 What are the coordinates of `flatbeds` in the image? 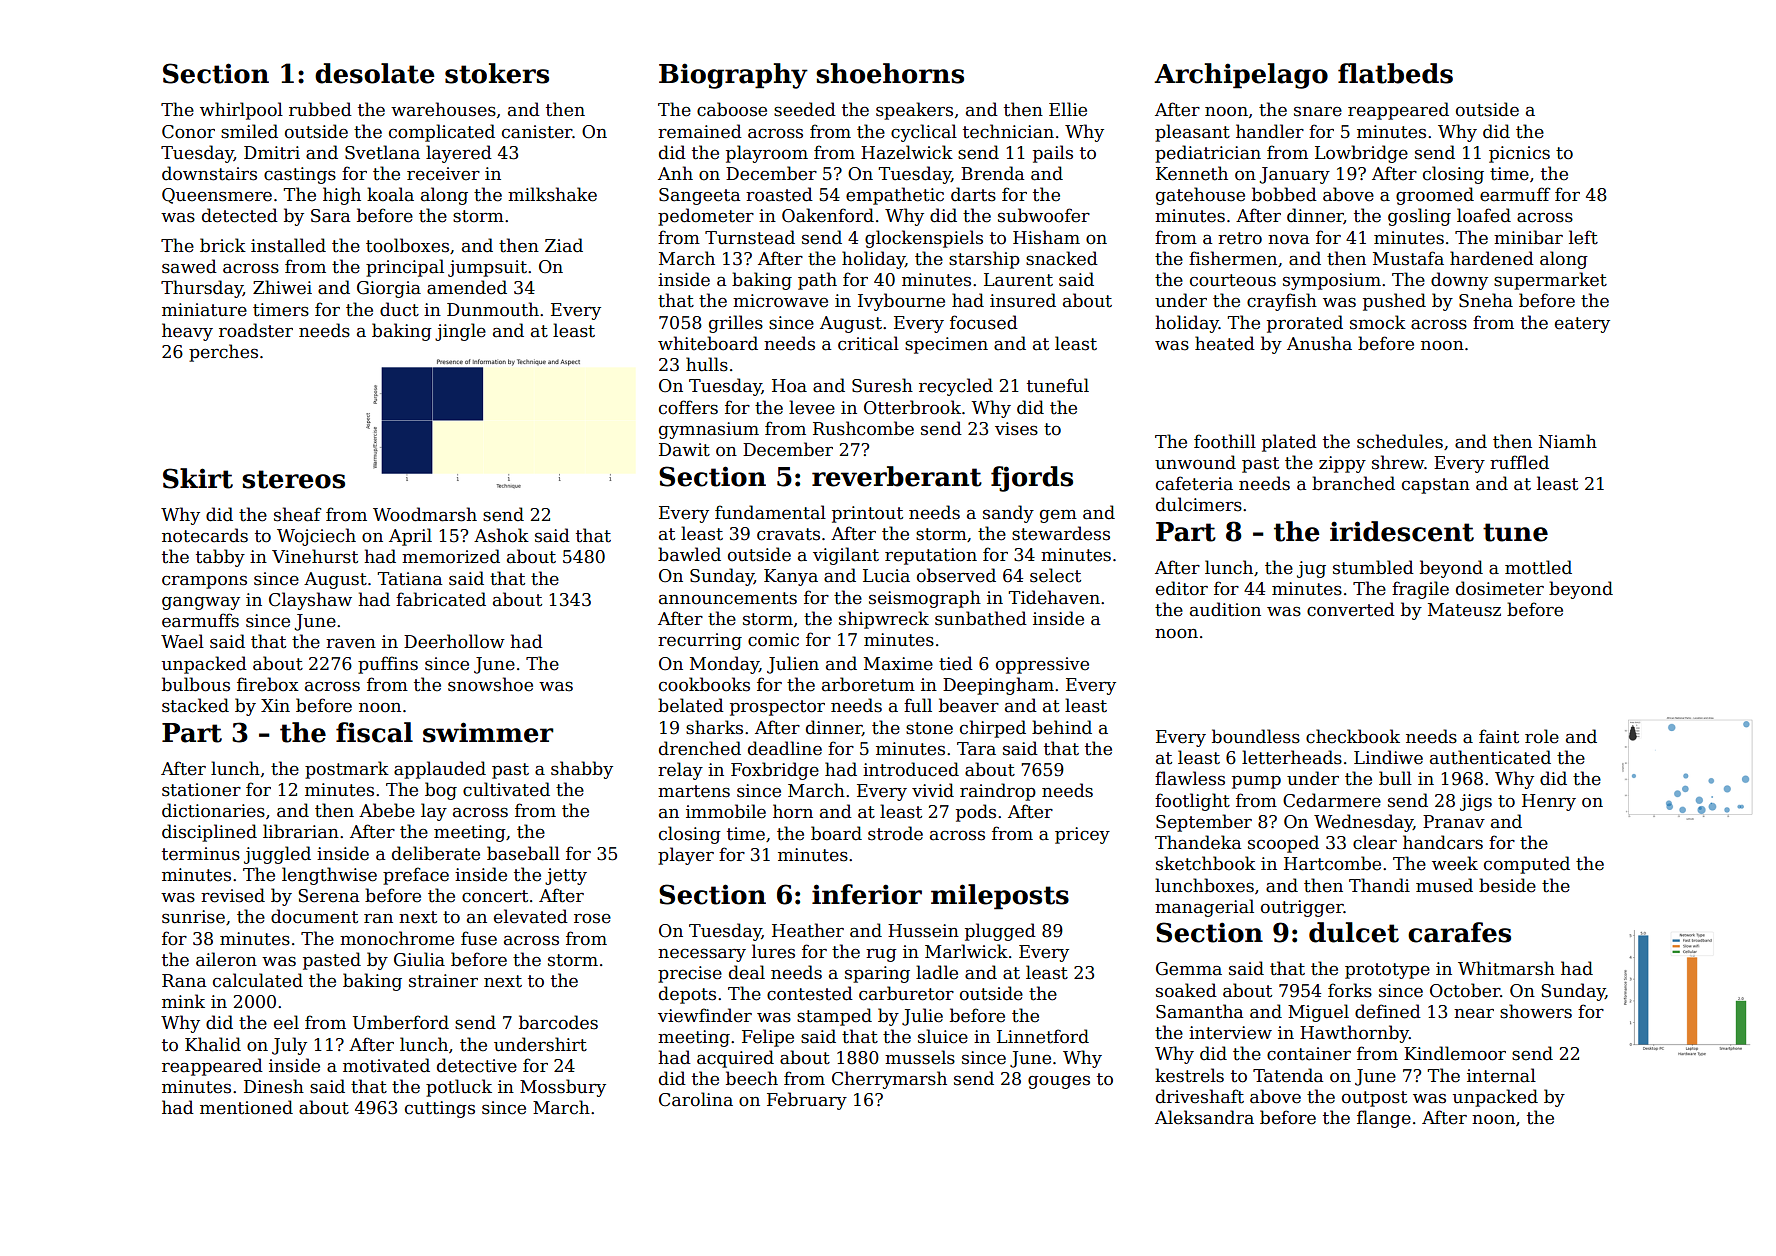 It's located at (1395, 73).
